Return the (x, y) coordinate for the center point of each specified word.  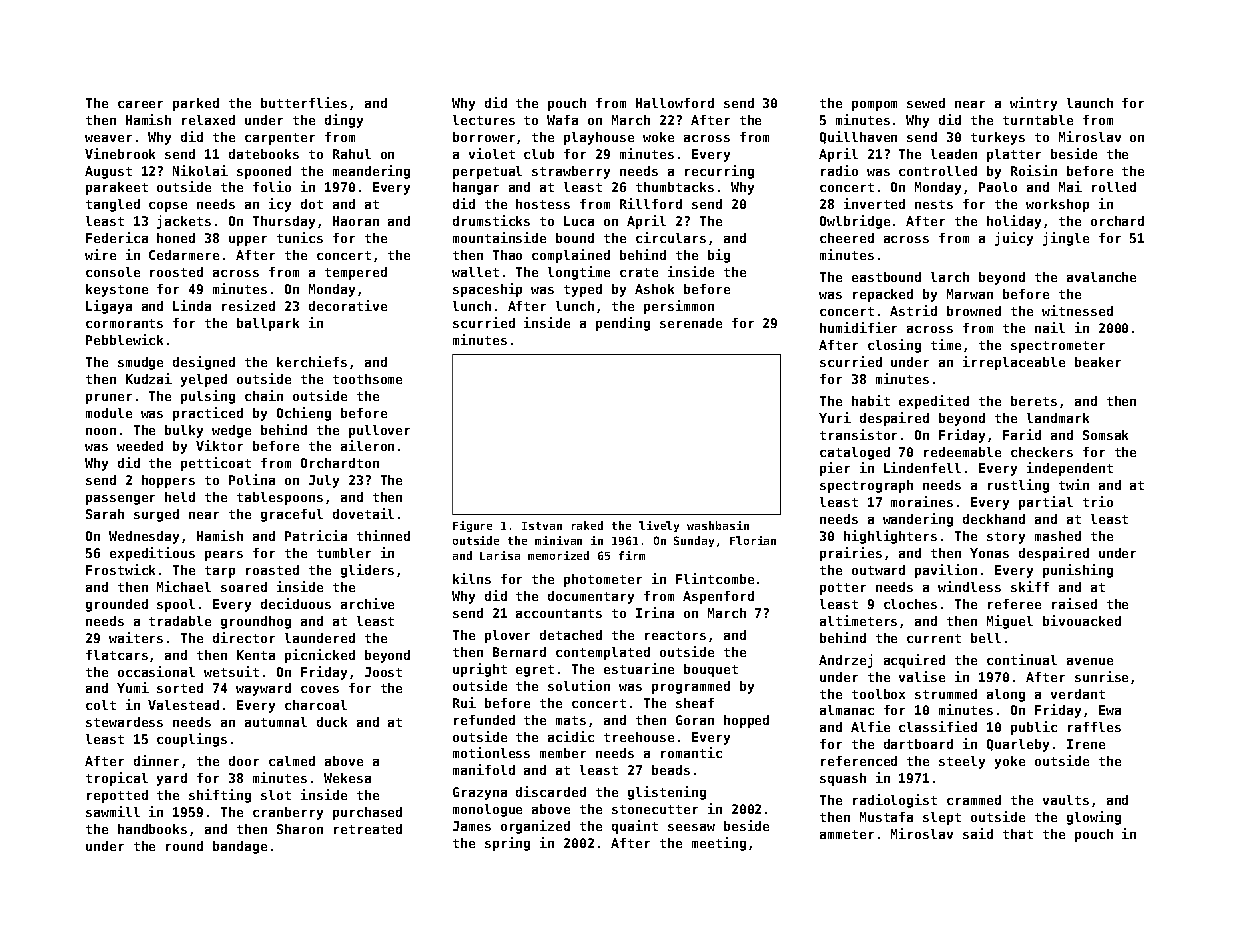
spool (176, 605)
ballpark (268, 324)
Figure (472, 526)
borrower (484, 137)
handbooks (152, 829)
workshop (1057, 205)
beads (671, 770)
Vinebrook (120, 153)
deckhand (994, 519)
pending (623, 324)
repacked (883, 295)
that (1018, 834)
